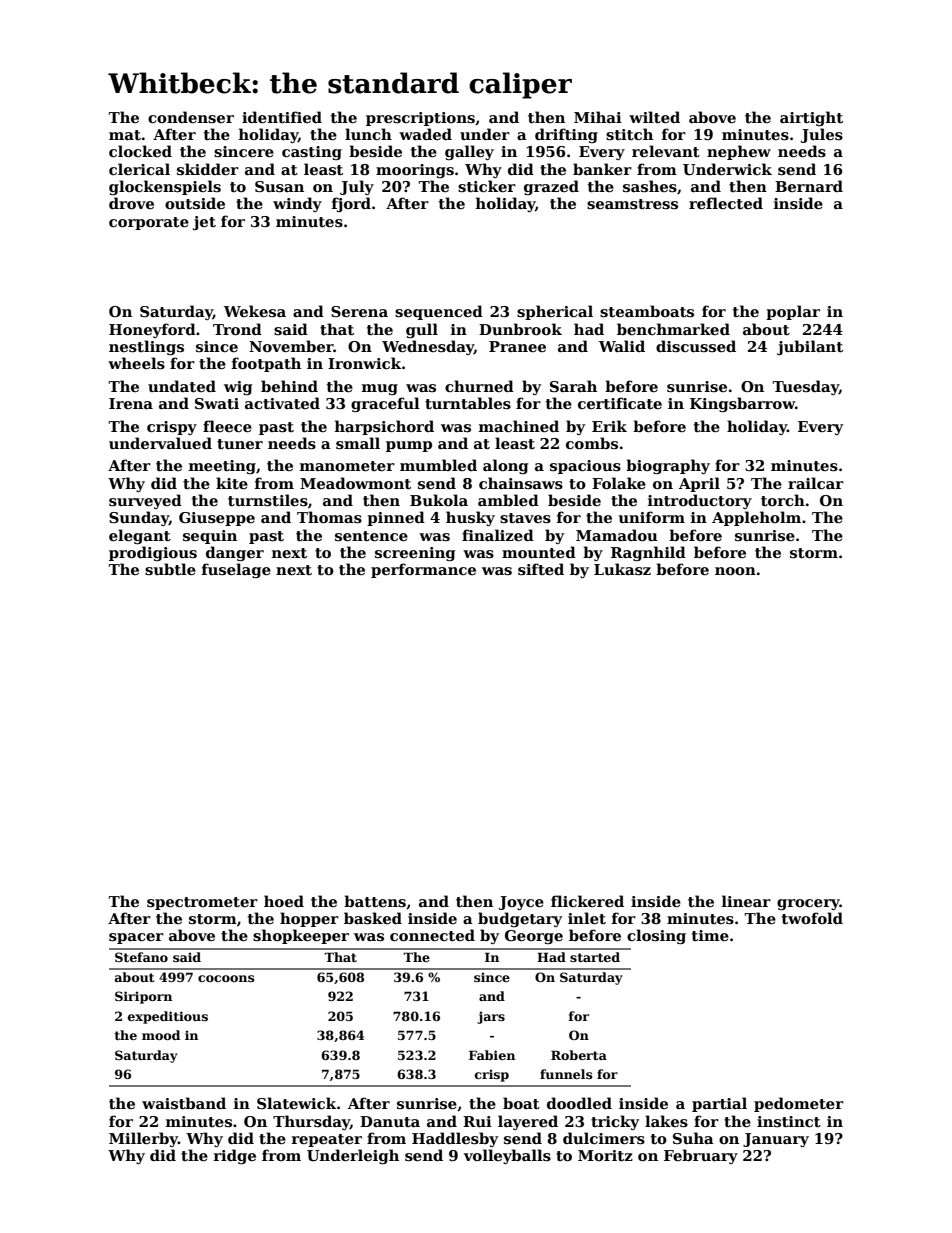 This image has width=952, height=1233. What do you see at coordinates (423, 570) in the image?
I see `performance` at bounding box center [423, 570].
